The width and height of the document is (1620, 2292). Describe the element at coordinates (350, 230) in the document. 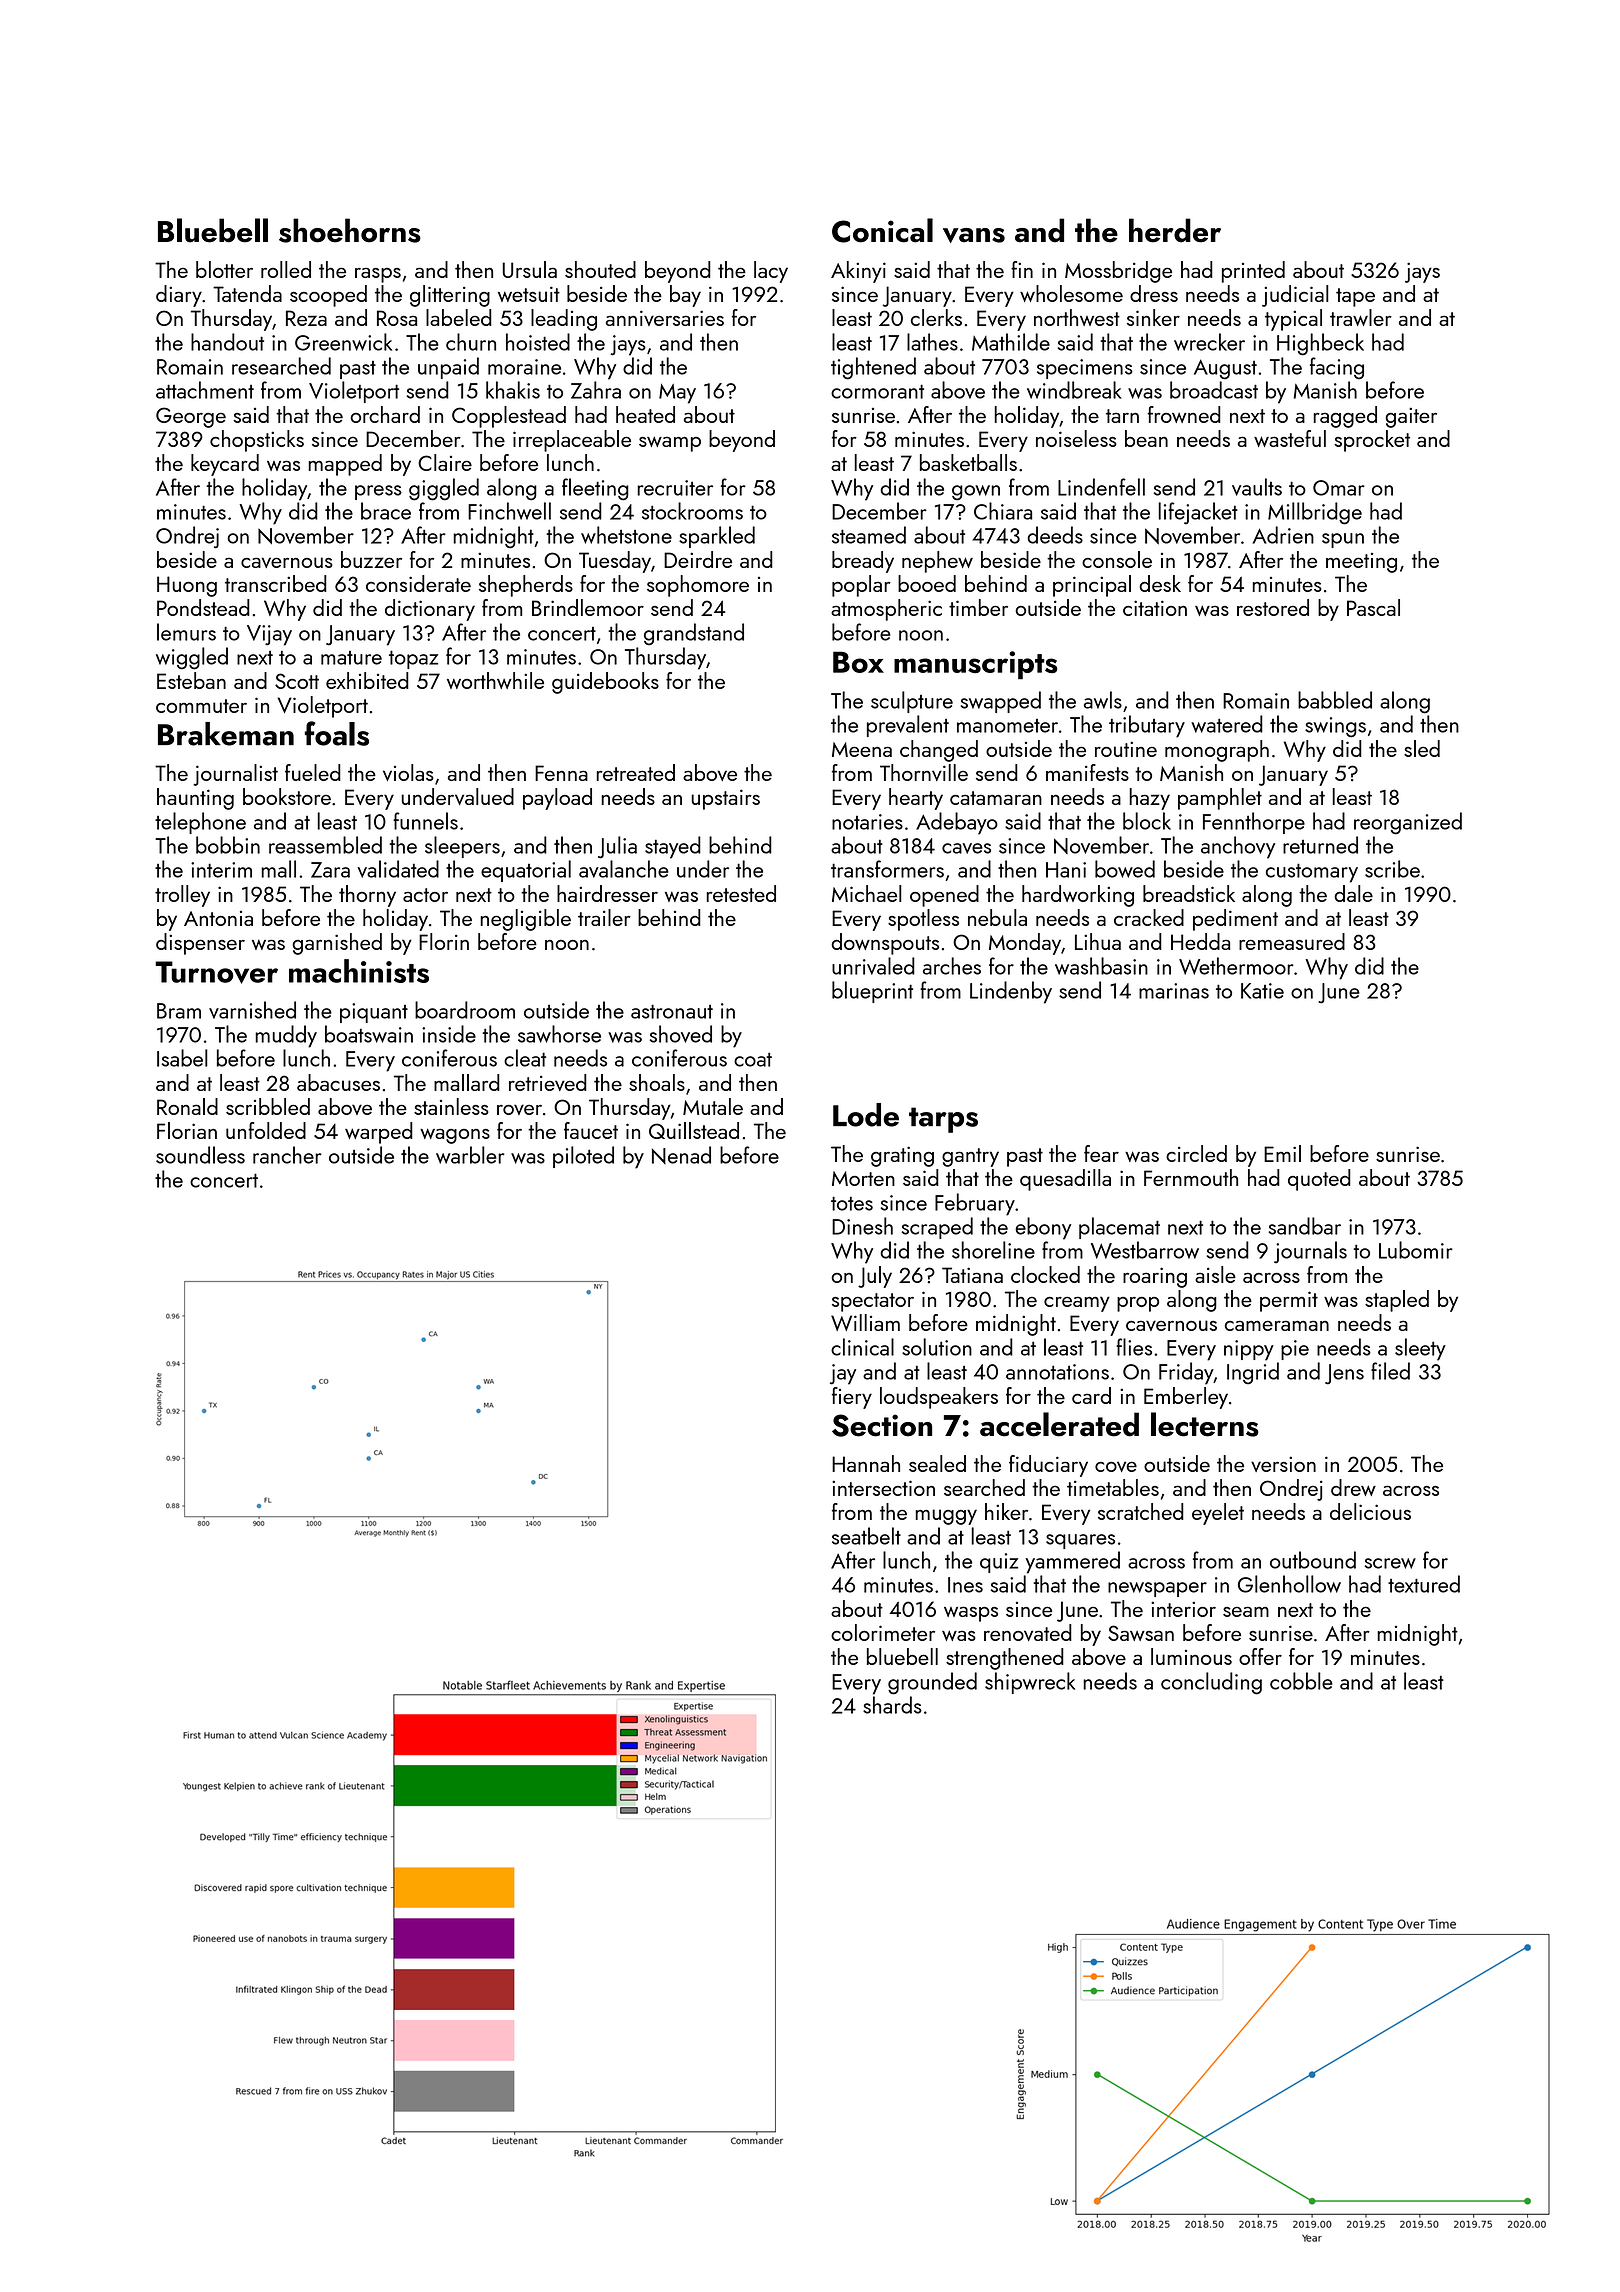

I see `shoehorns` at that location.
